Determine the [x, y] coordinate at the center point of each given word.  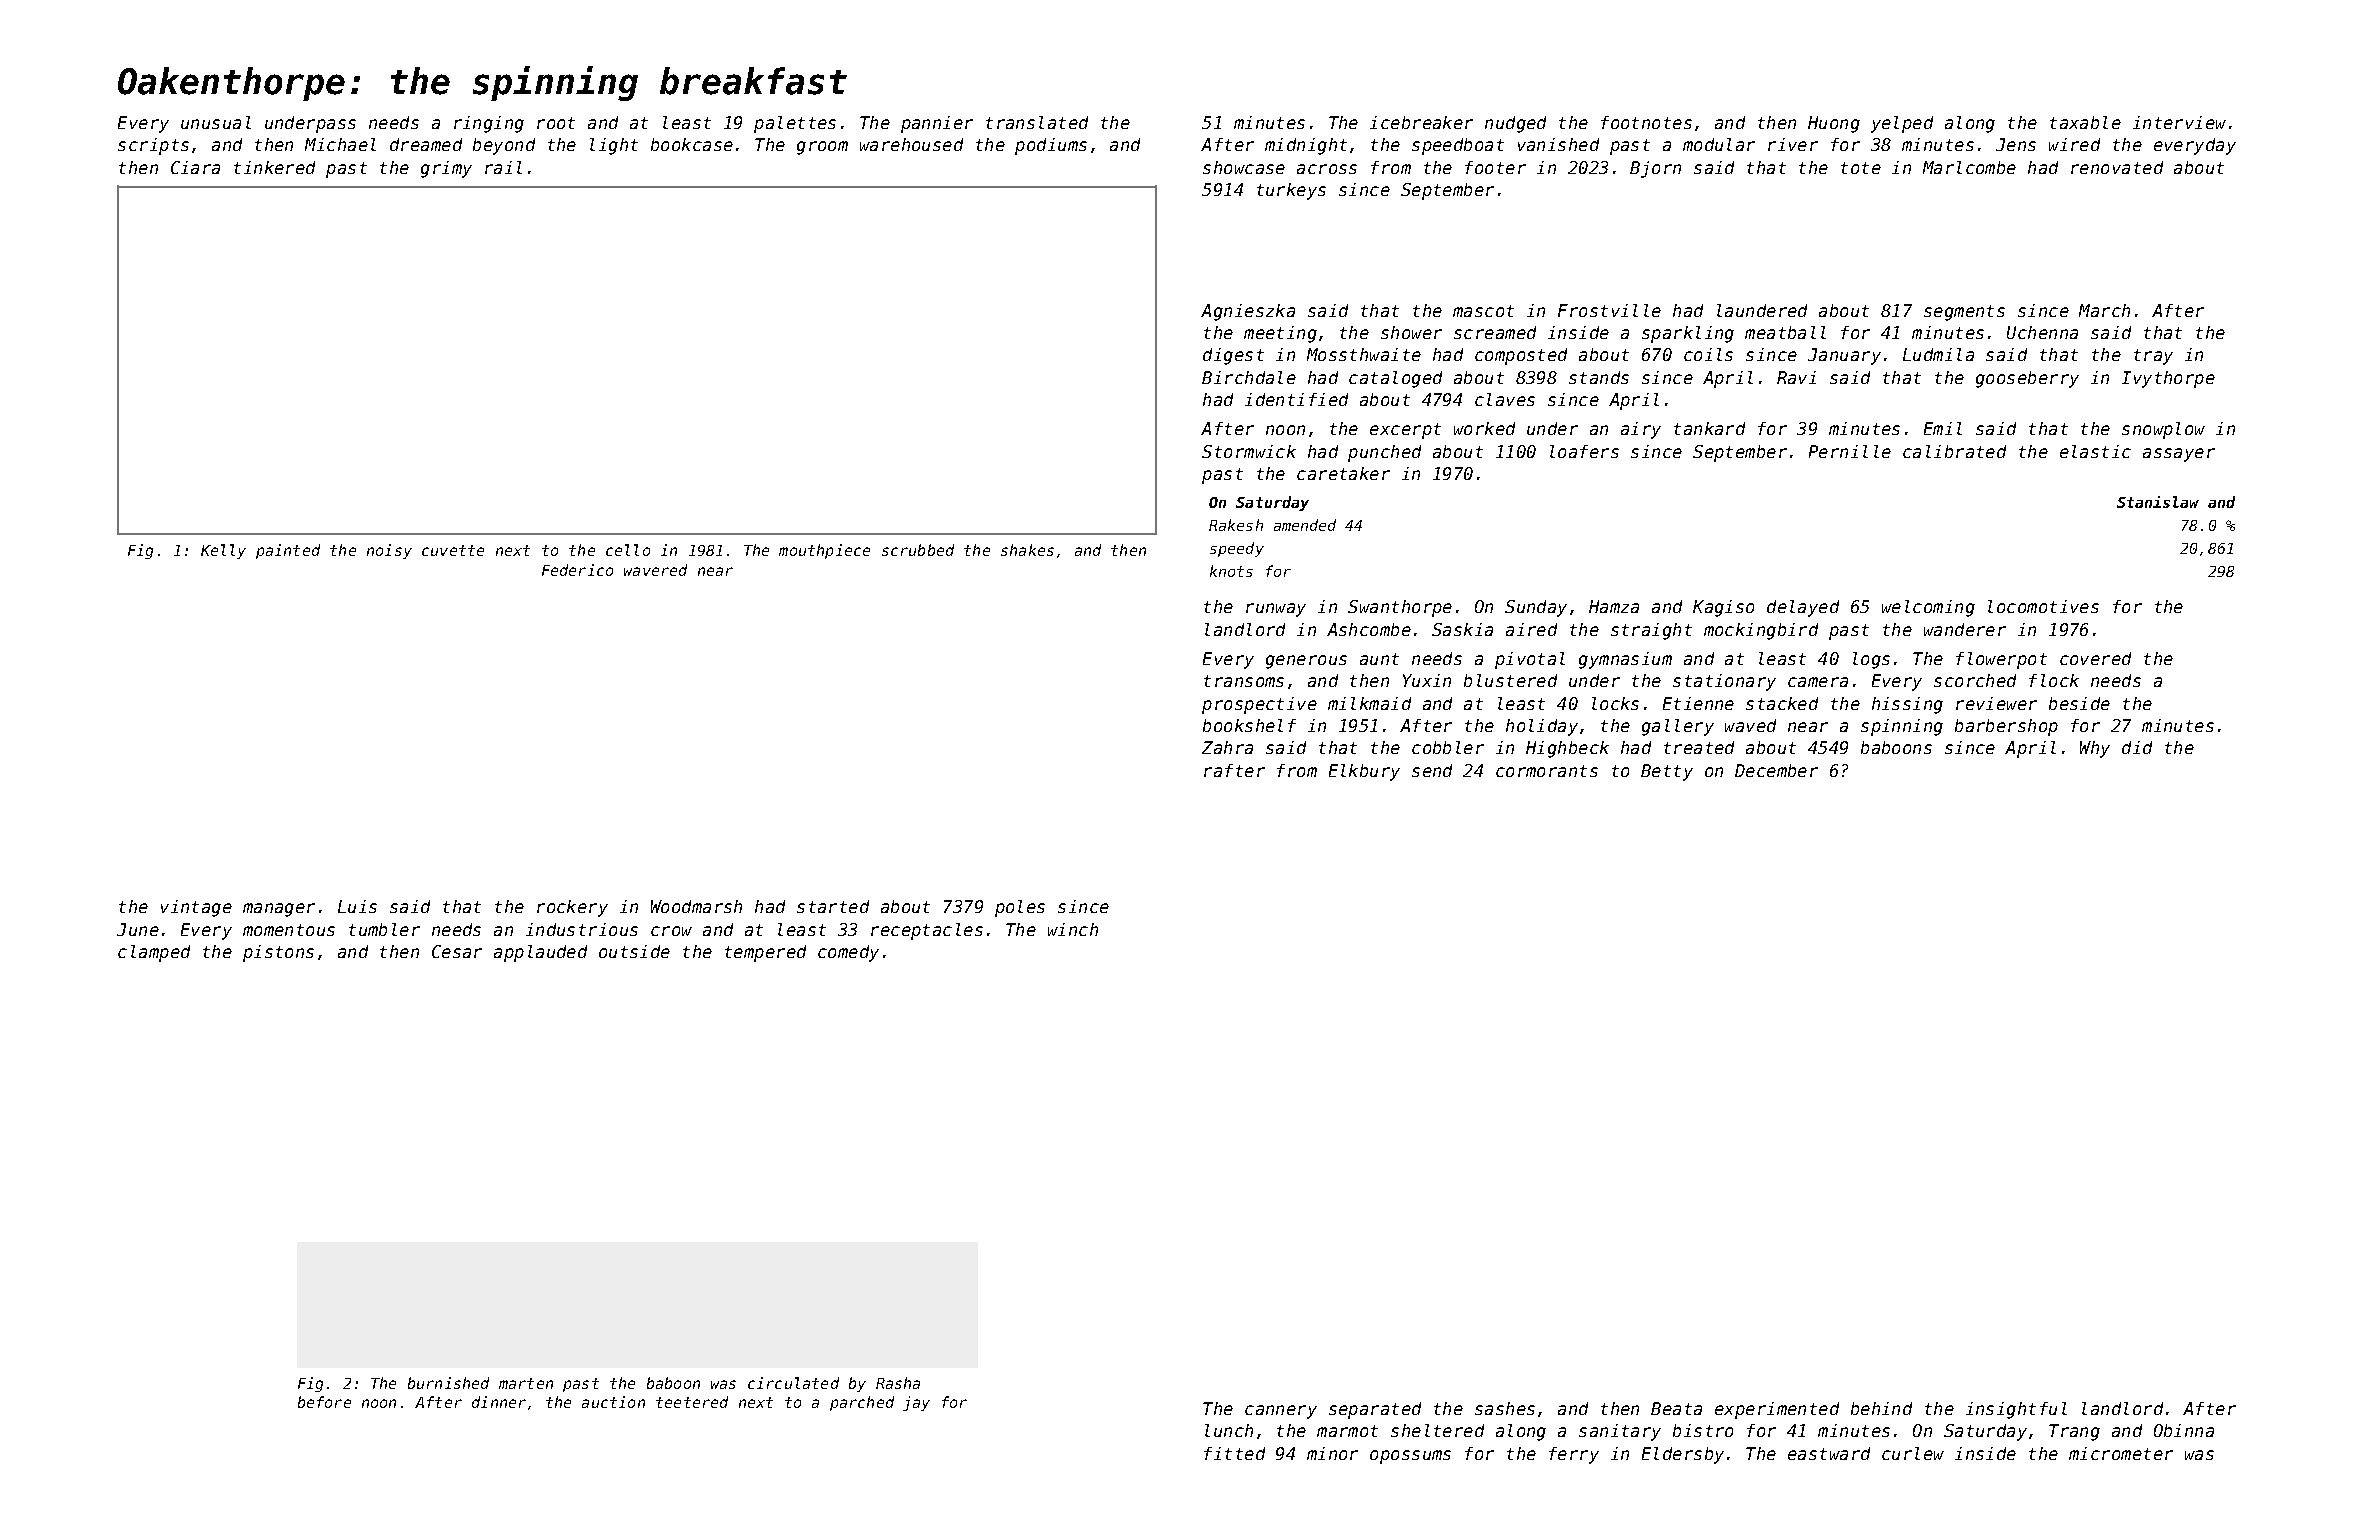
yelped [1902, 124]
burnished [448, 1383]
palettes [795, 124]
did [2137, 747]
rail [503, 167]
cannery [1281, 1412]
